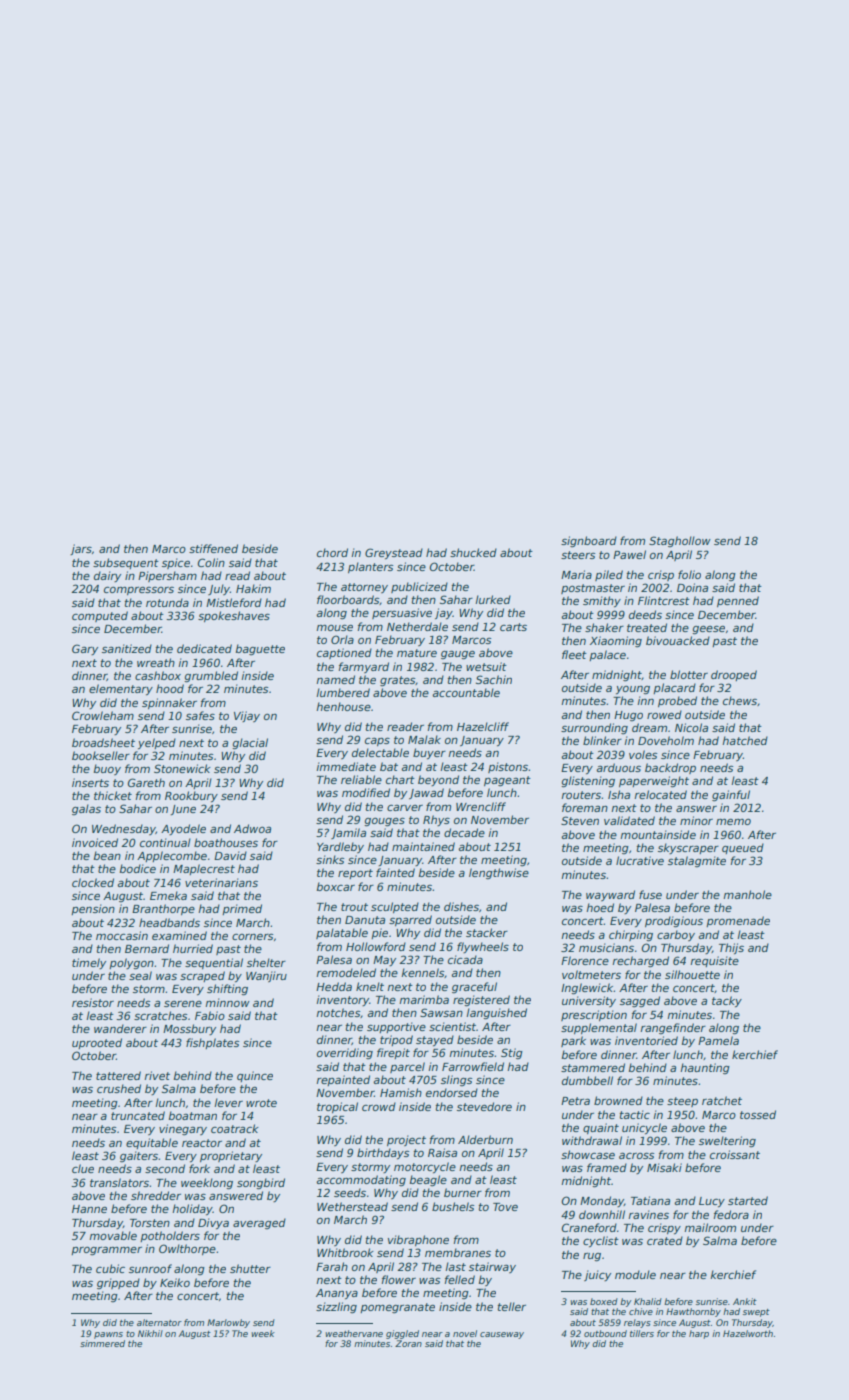 This screenshot has height=1400, width=849. I want to click on pomegranate, so click(397, 1308).
